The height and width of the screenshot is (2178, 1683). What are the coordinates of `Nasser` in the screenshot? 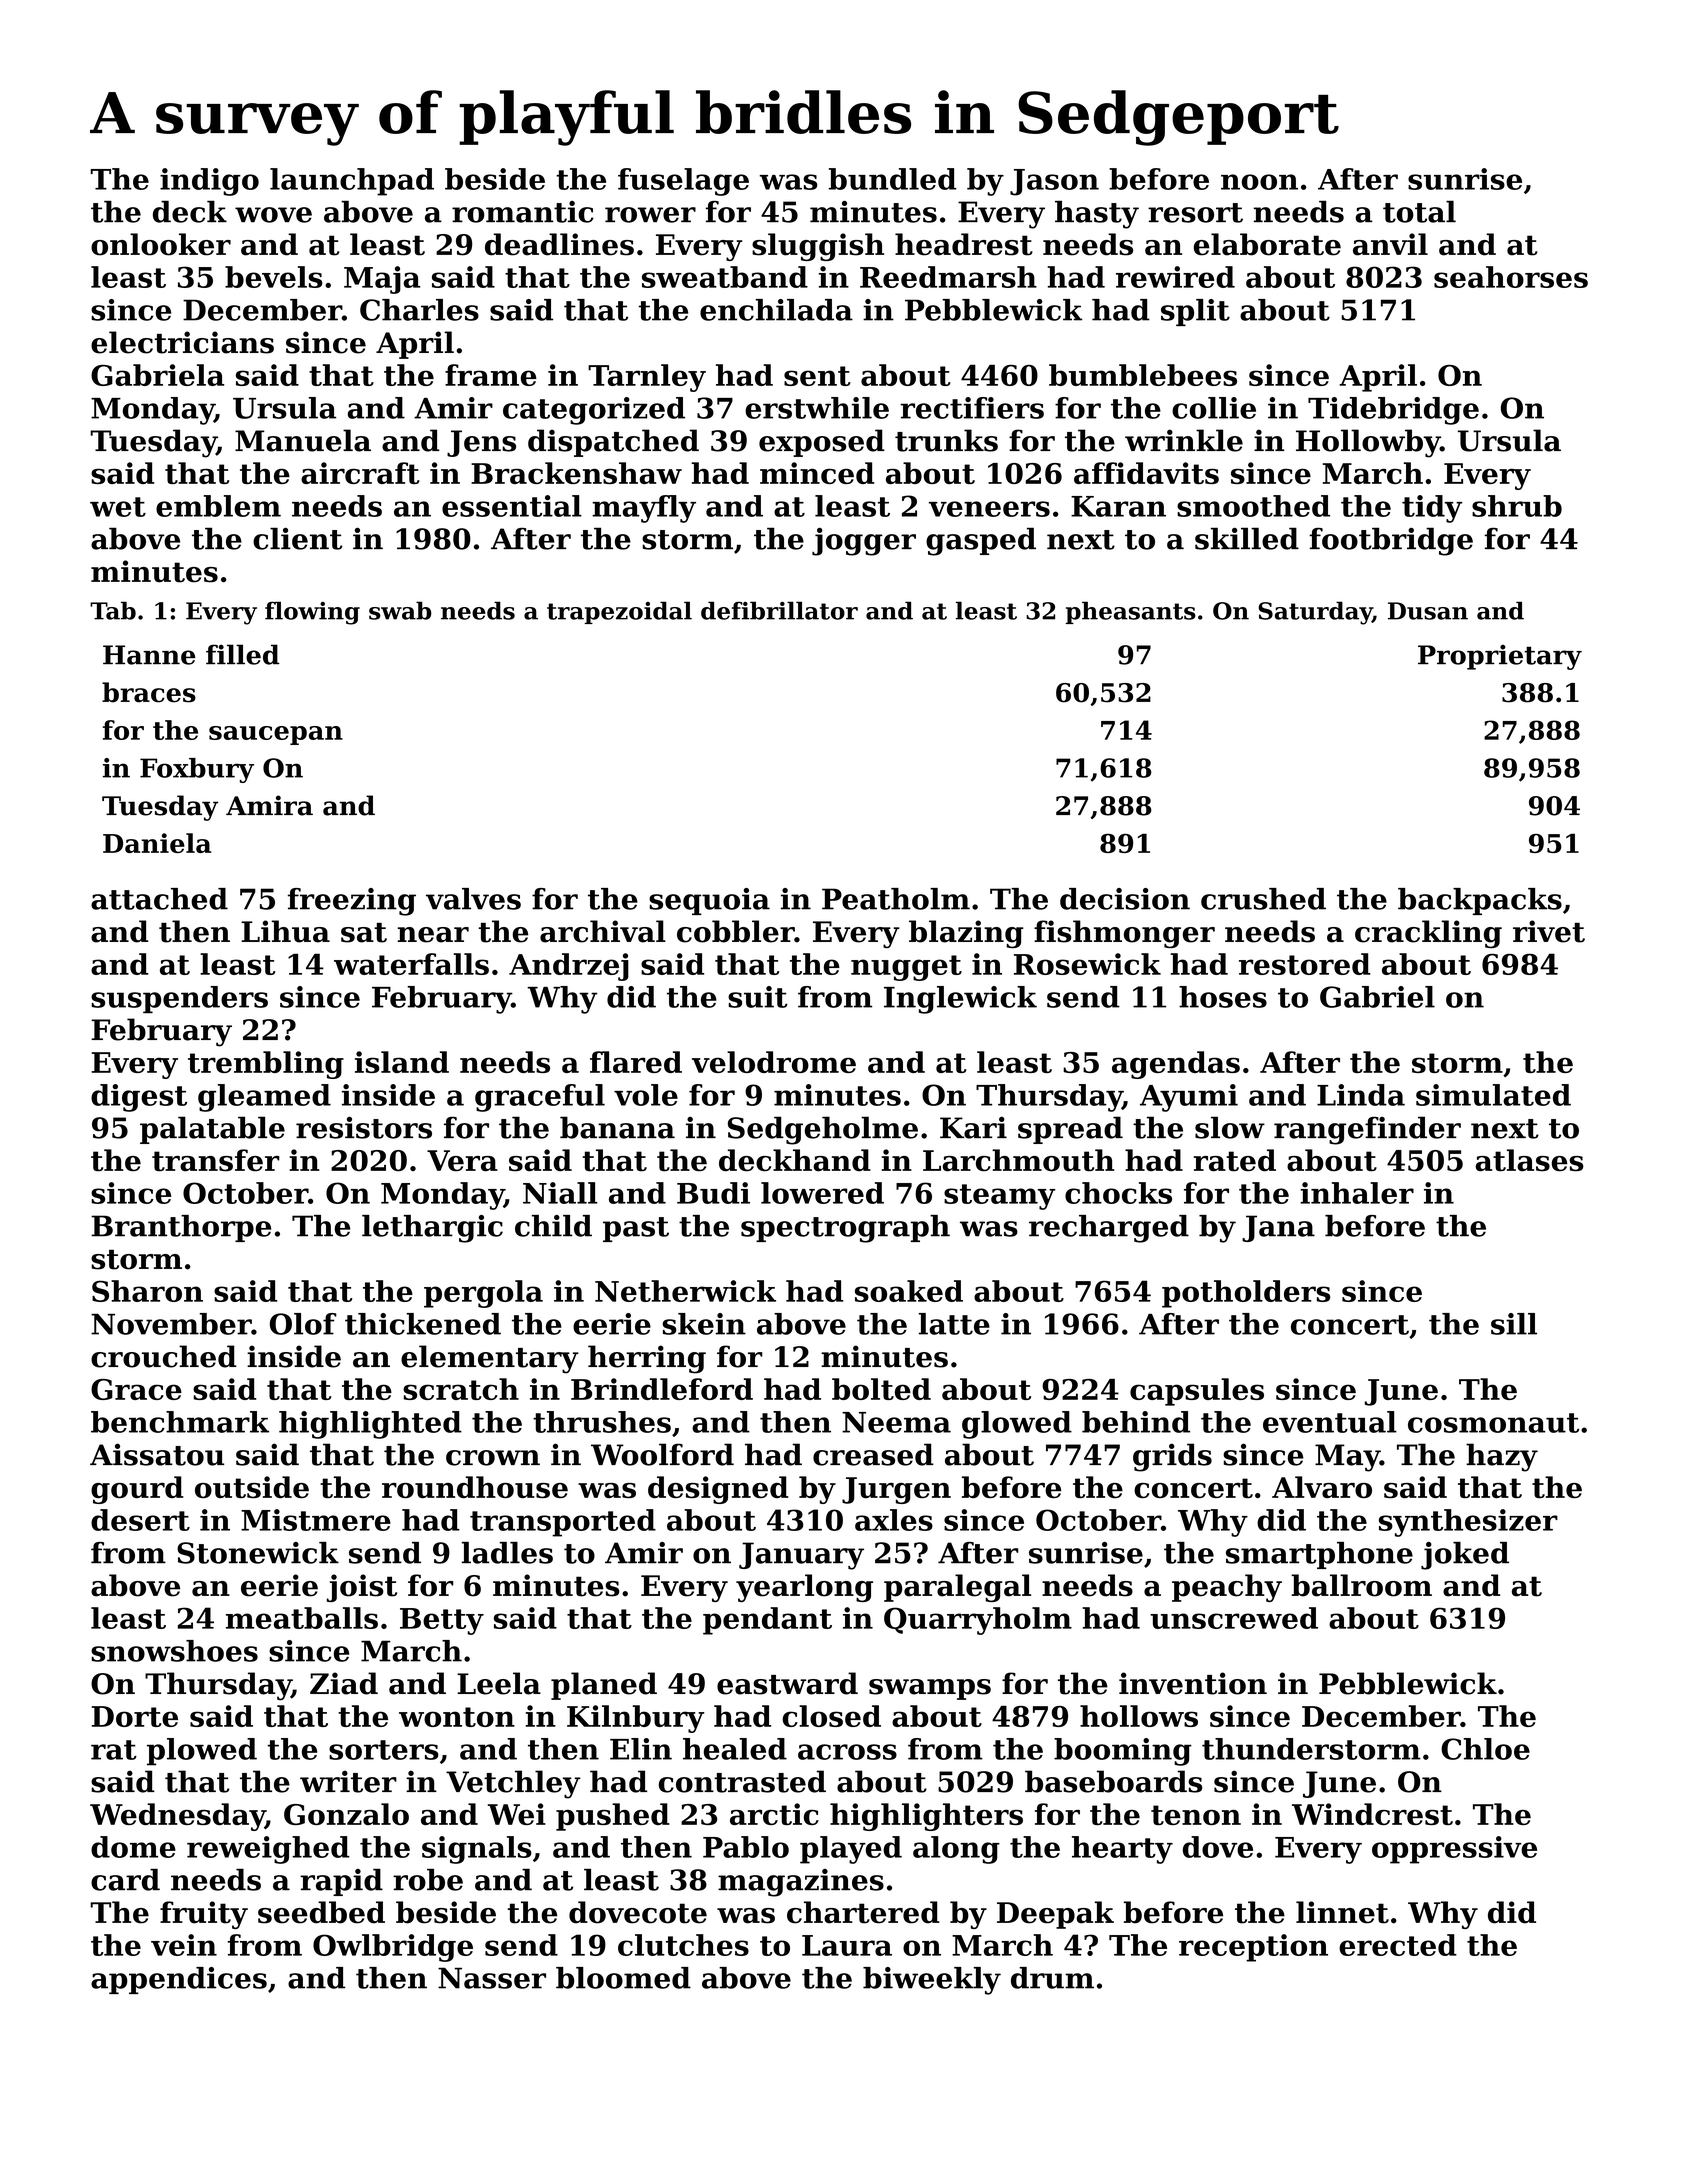 It's located at (492, 1978).
